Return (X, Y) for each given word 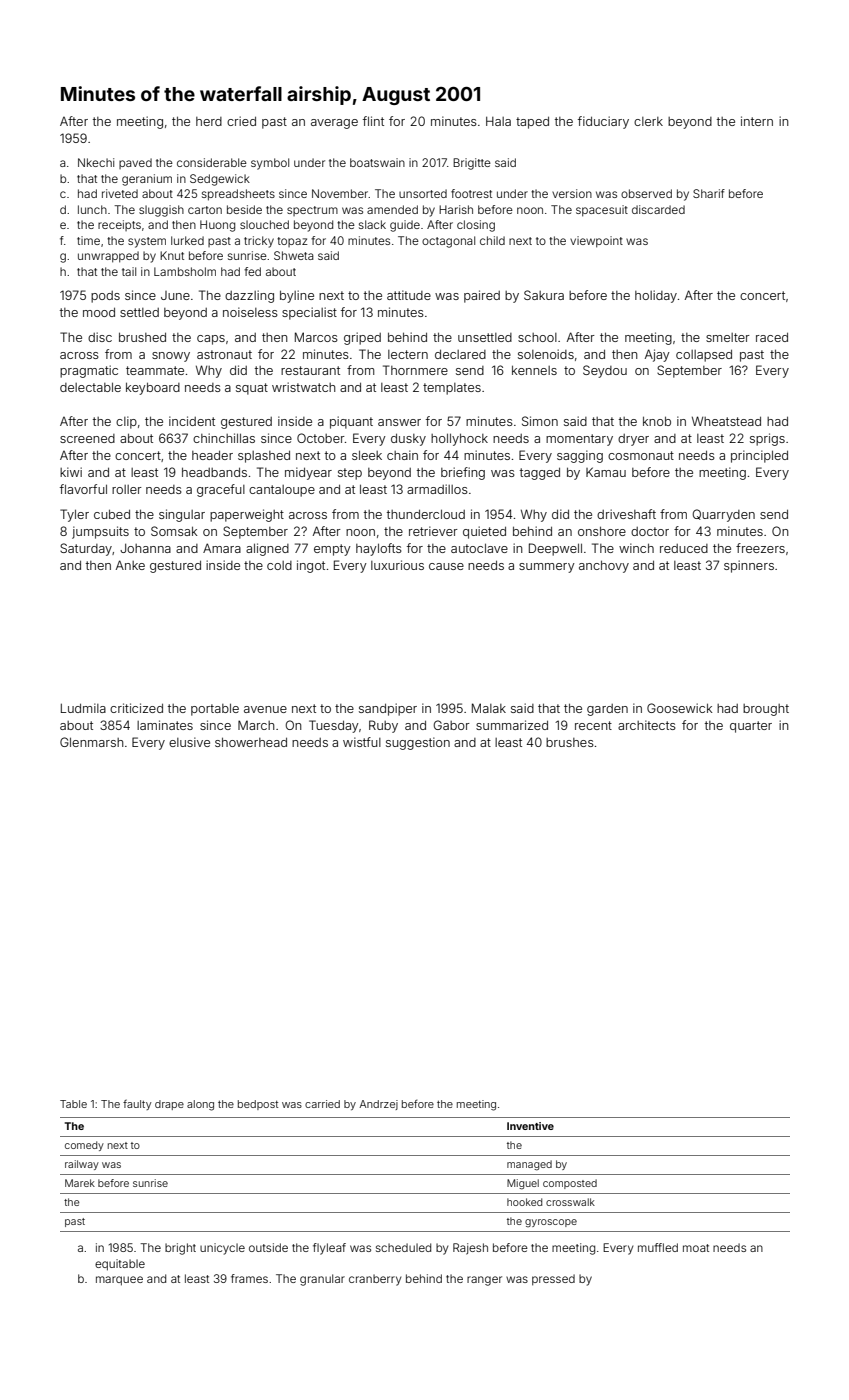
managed (529, 1165)
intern (757, 121)
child (492, 240)
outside (268, 1247)
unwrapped (108, 257)
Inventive (530, 1126)
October (321, 438)
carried (322, 1104)
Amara (222, 548)
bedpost (258, 1105)
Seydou (605, 371)
